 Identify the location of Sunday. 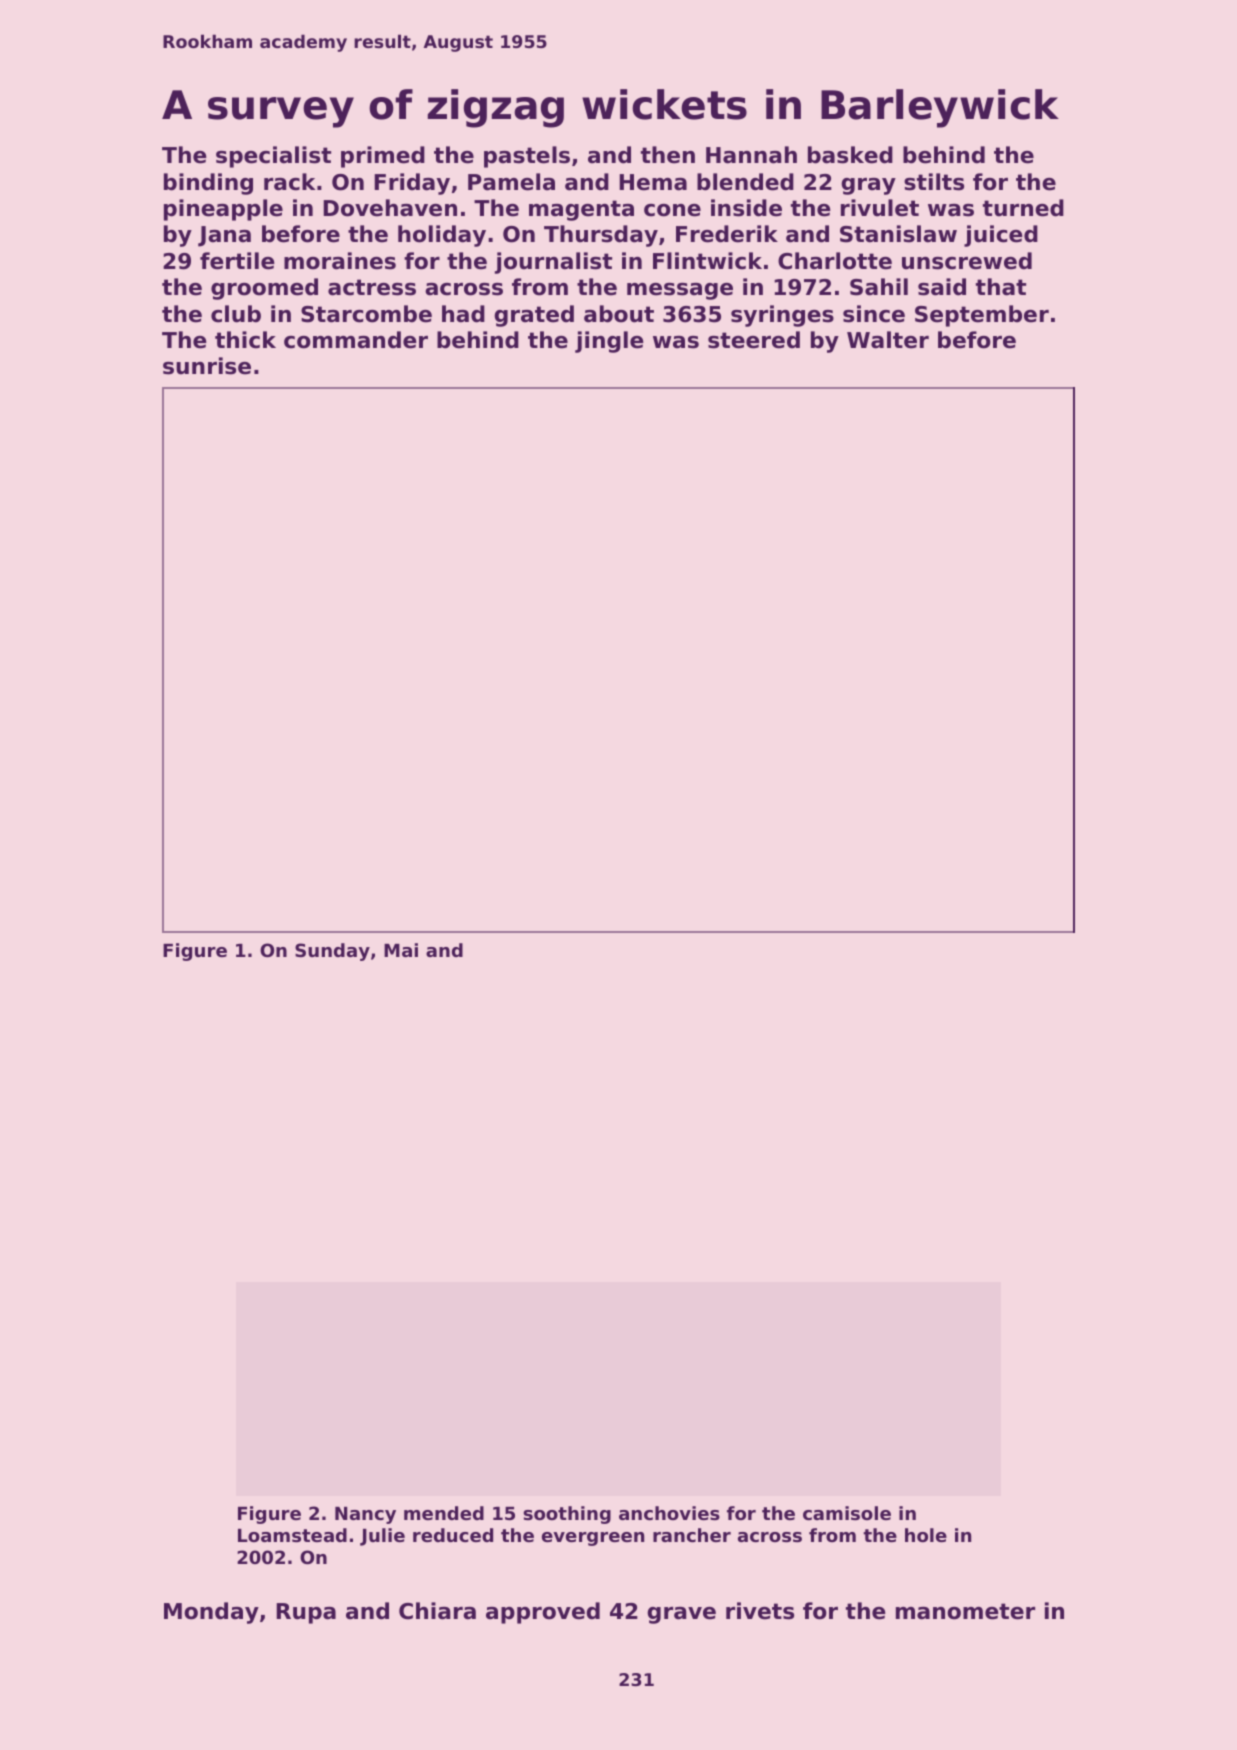
(332, 952).
